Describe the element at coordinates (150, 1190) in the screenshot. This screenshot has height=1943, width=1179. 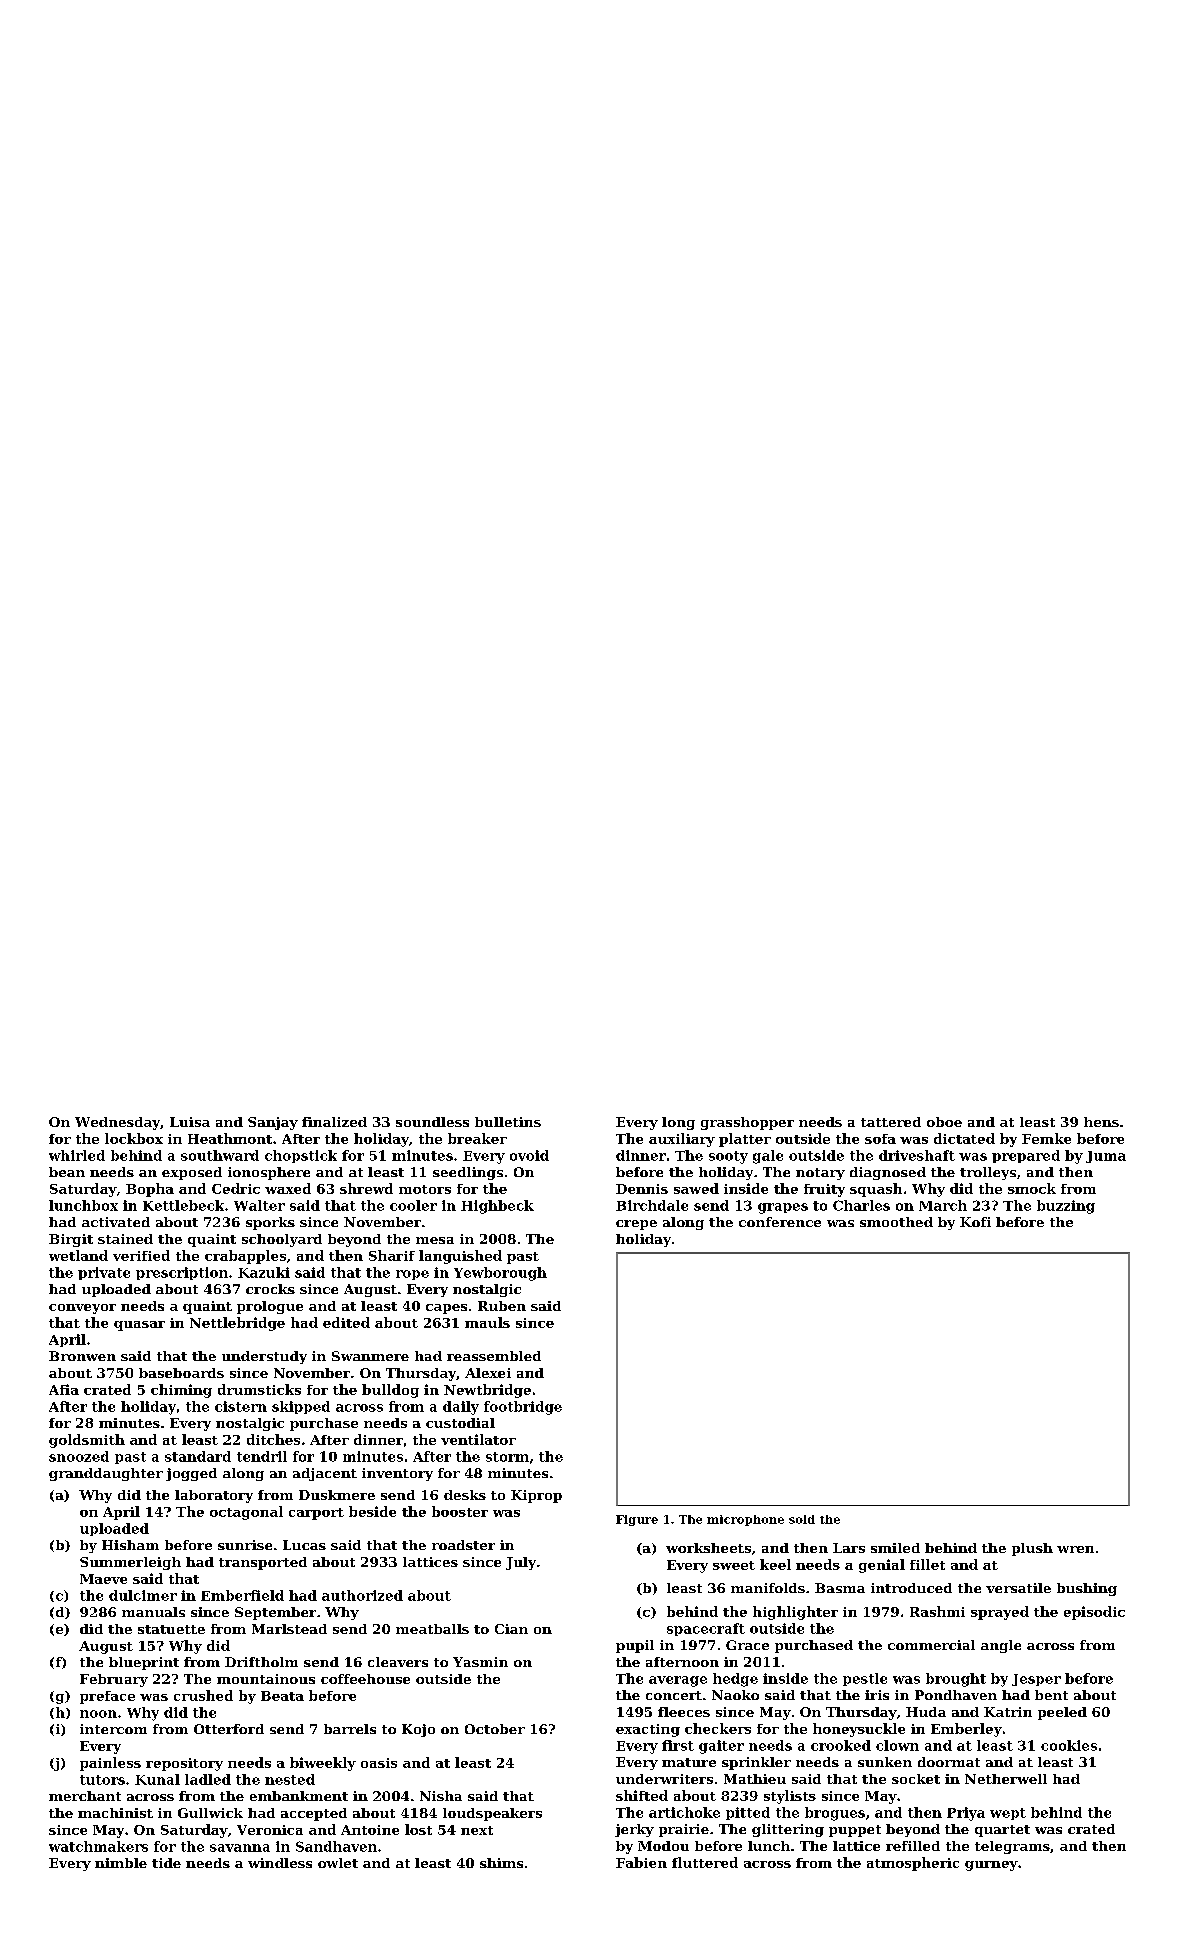
I see `Bopha` at that location.
